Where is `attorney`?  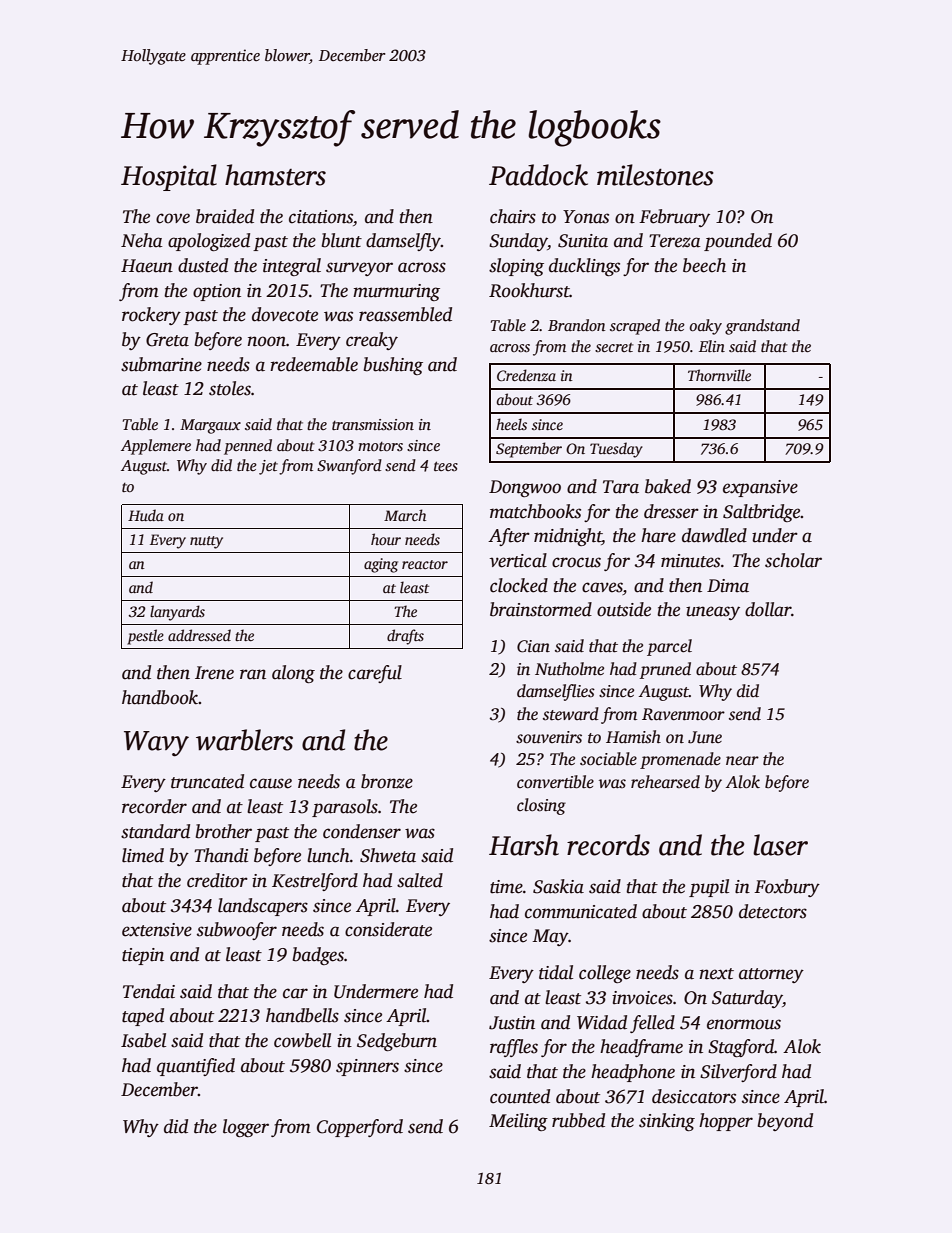 attorney is located at coordinates (771, 975).
